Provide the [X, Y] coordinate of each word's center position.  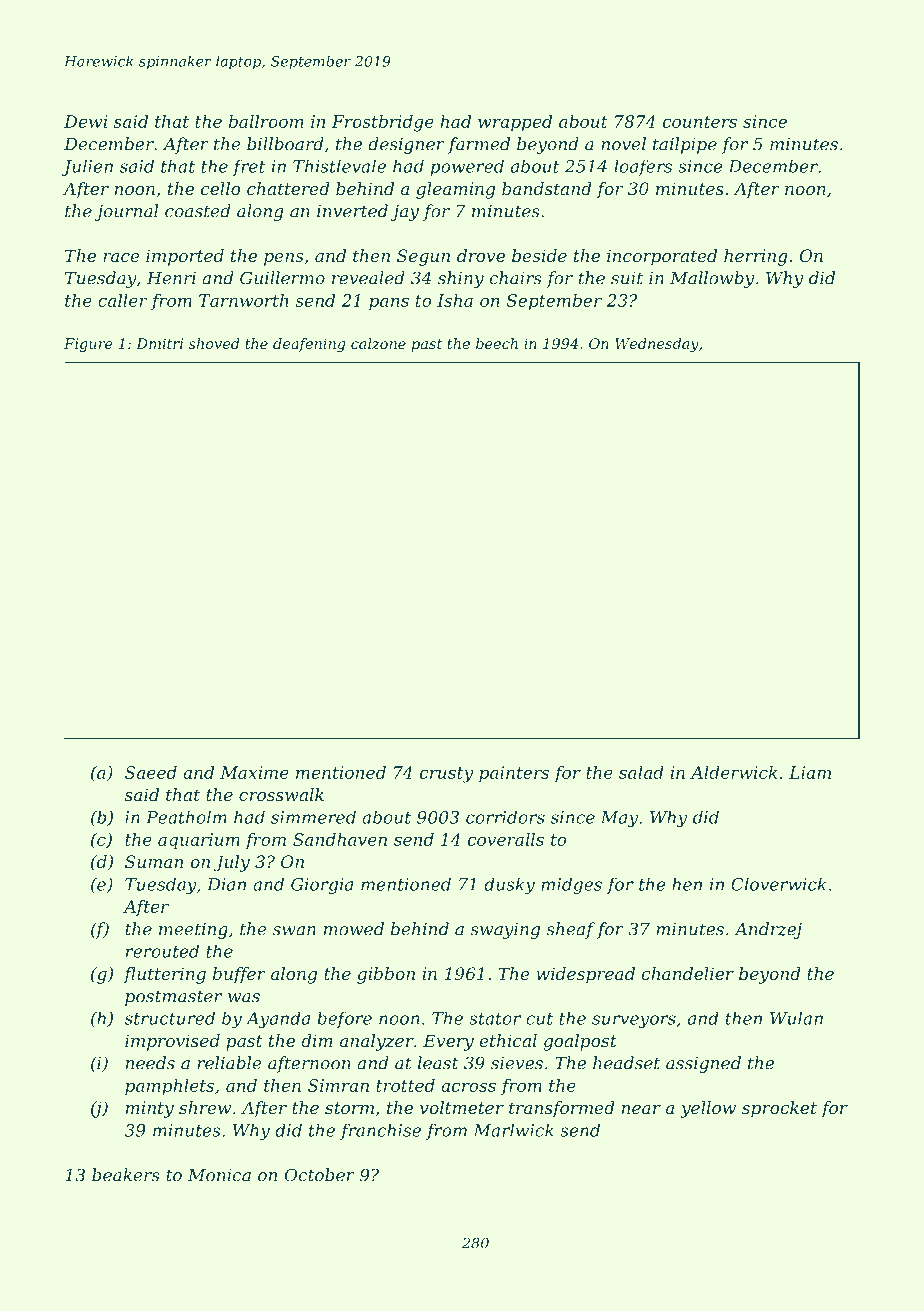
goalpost [580, 1042]
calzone [378, 344]
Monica [219, 1175]
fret [249, 168]
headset [626, 1063]
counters [699, 122]
